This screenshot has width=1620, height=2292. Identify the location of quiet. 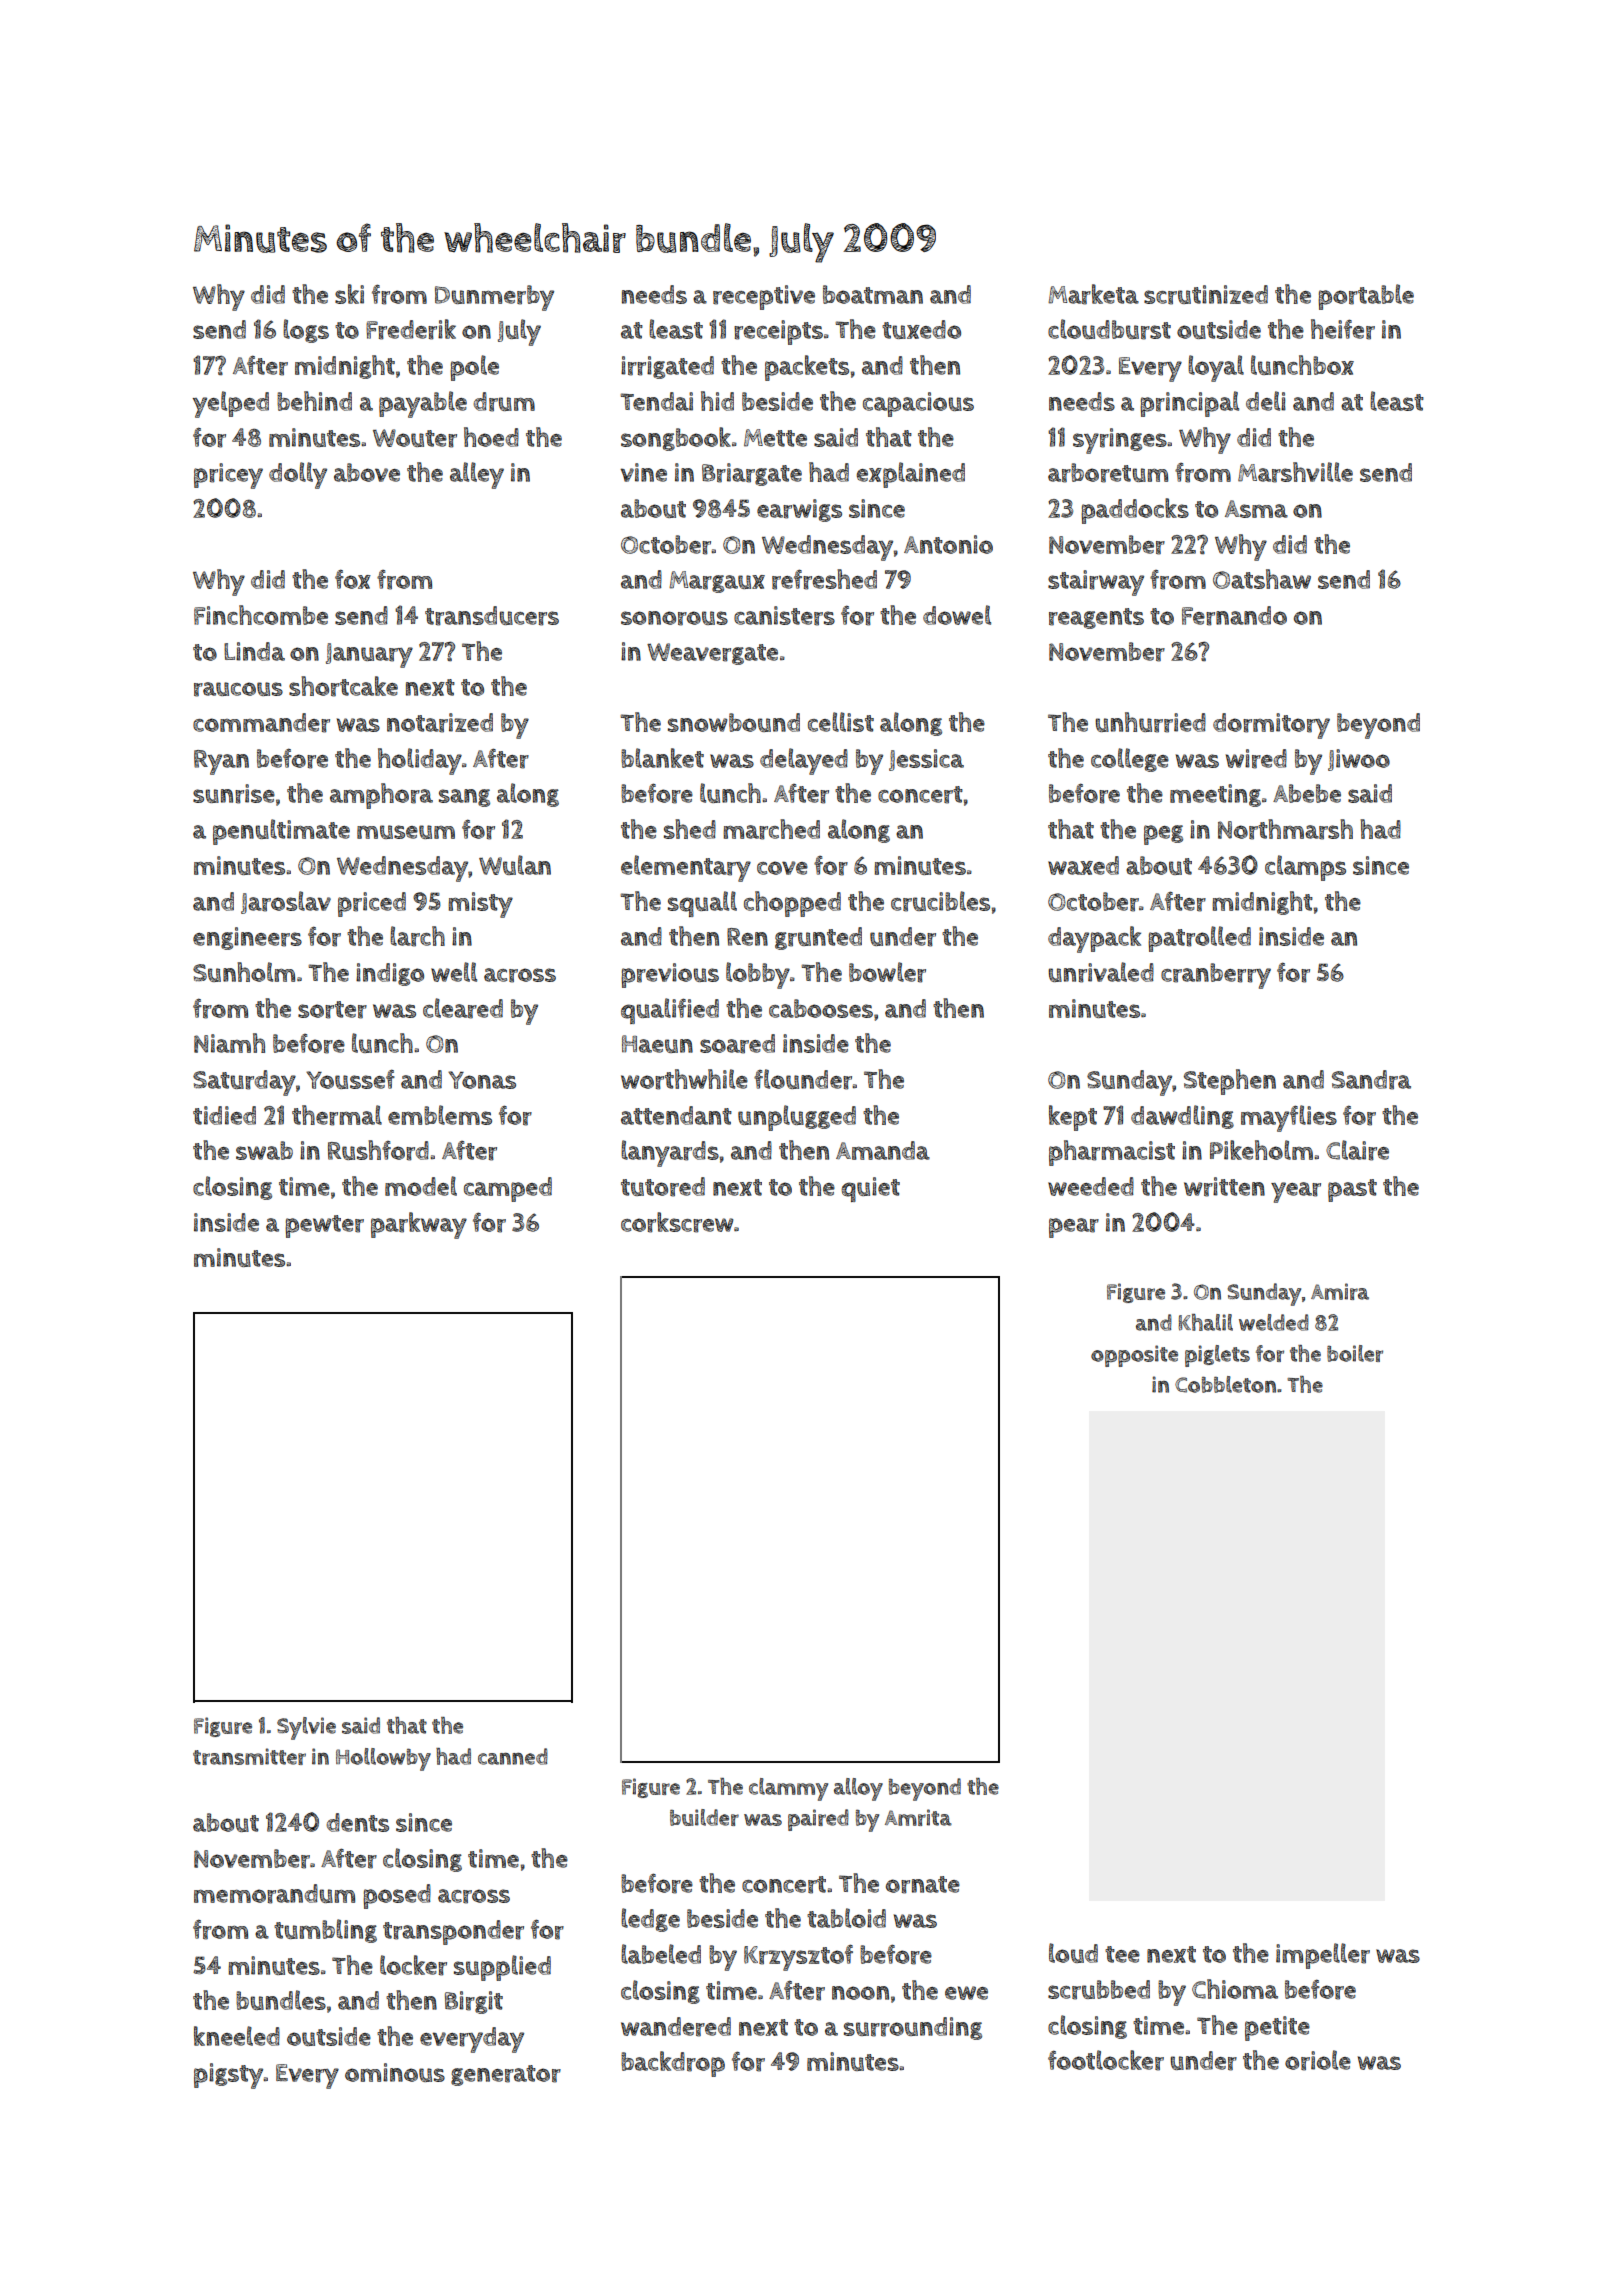
(870, 1189).
